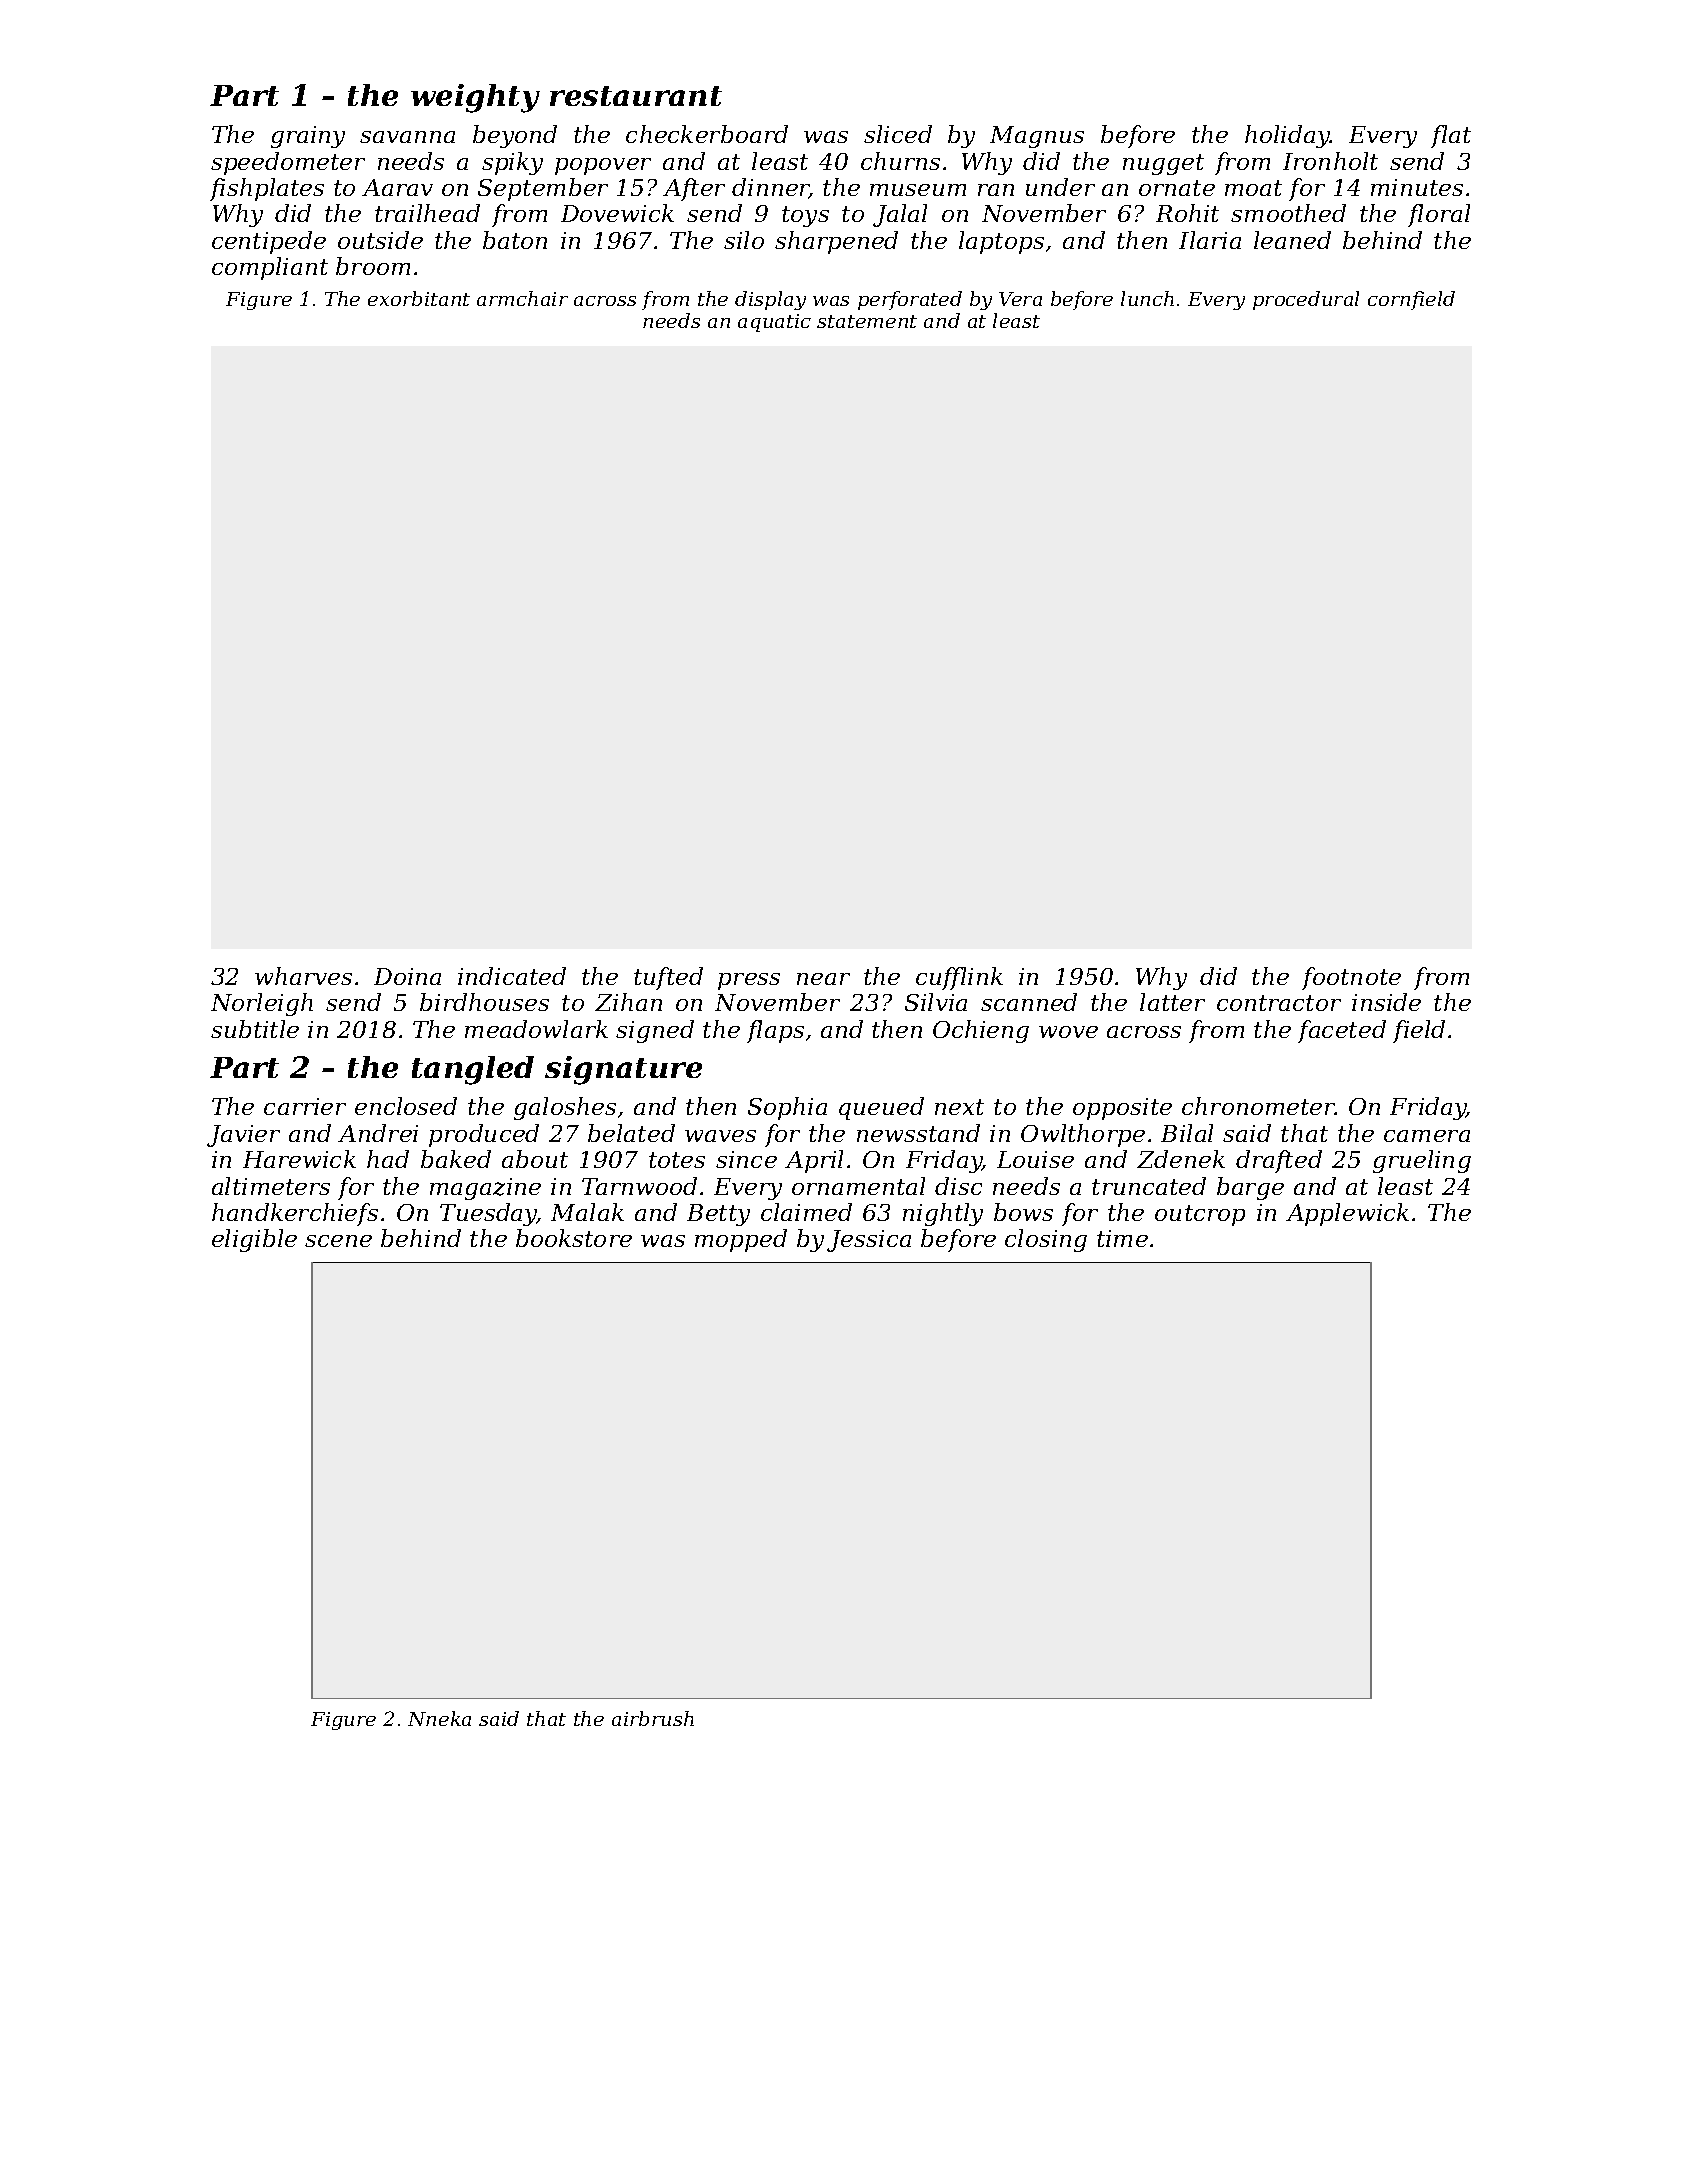 The image size is (1683, 2178). I want to click on scene, so click(338, 1241).
